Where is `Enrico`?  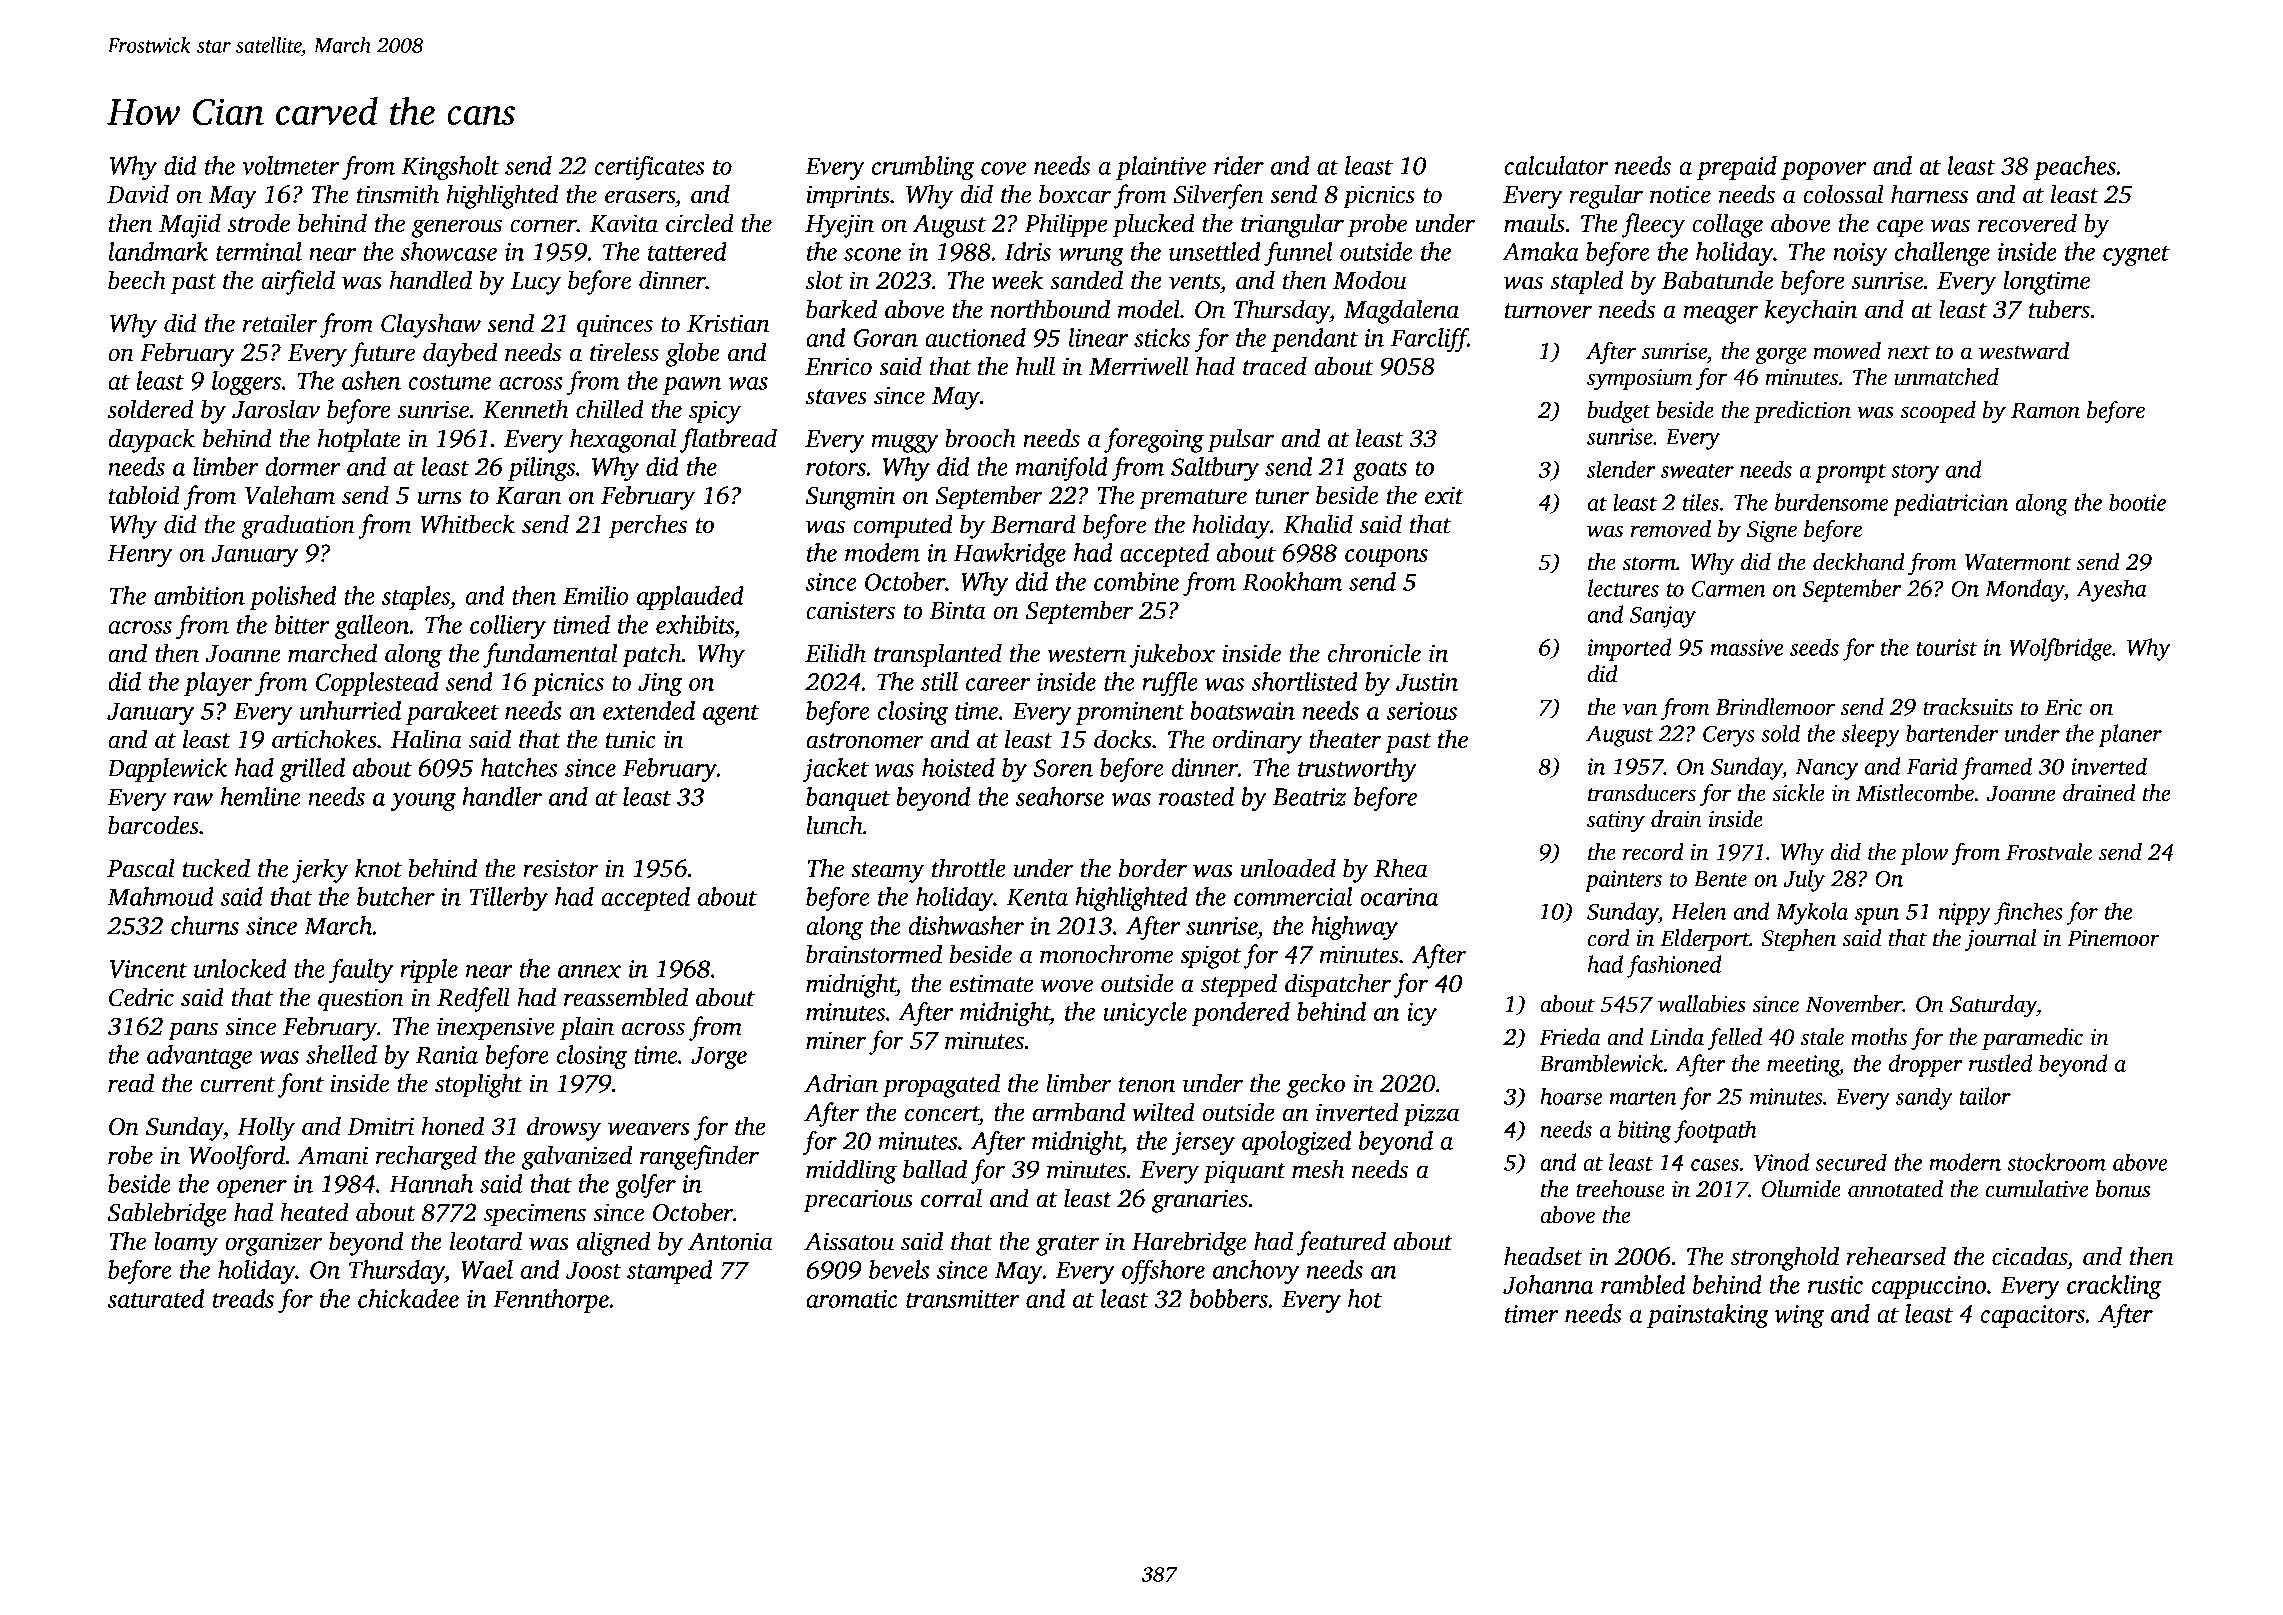
Enrico is located at coordinates (838, 366).
